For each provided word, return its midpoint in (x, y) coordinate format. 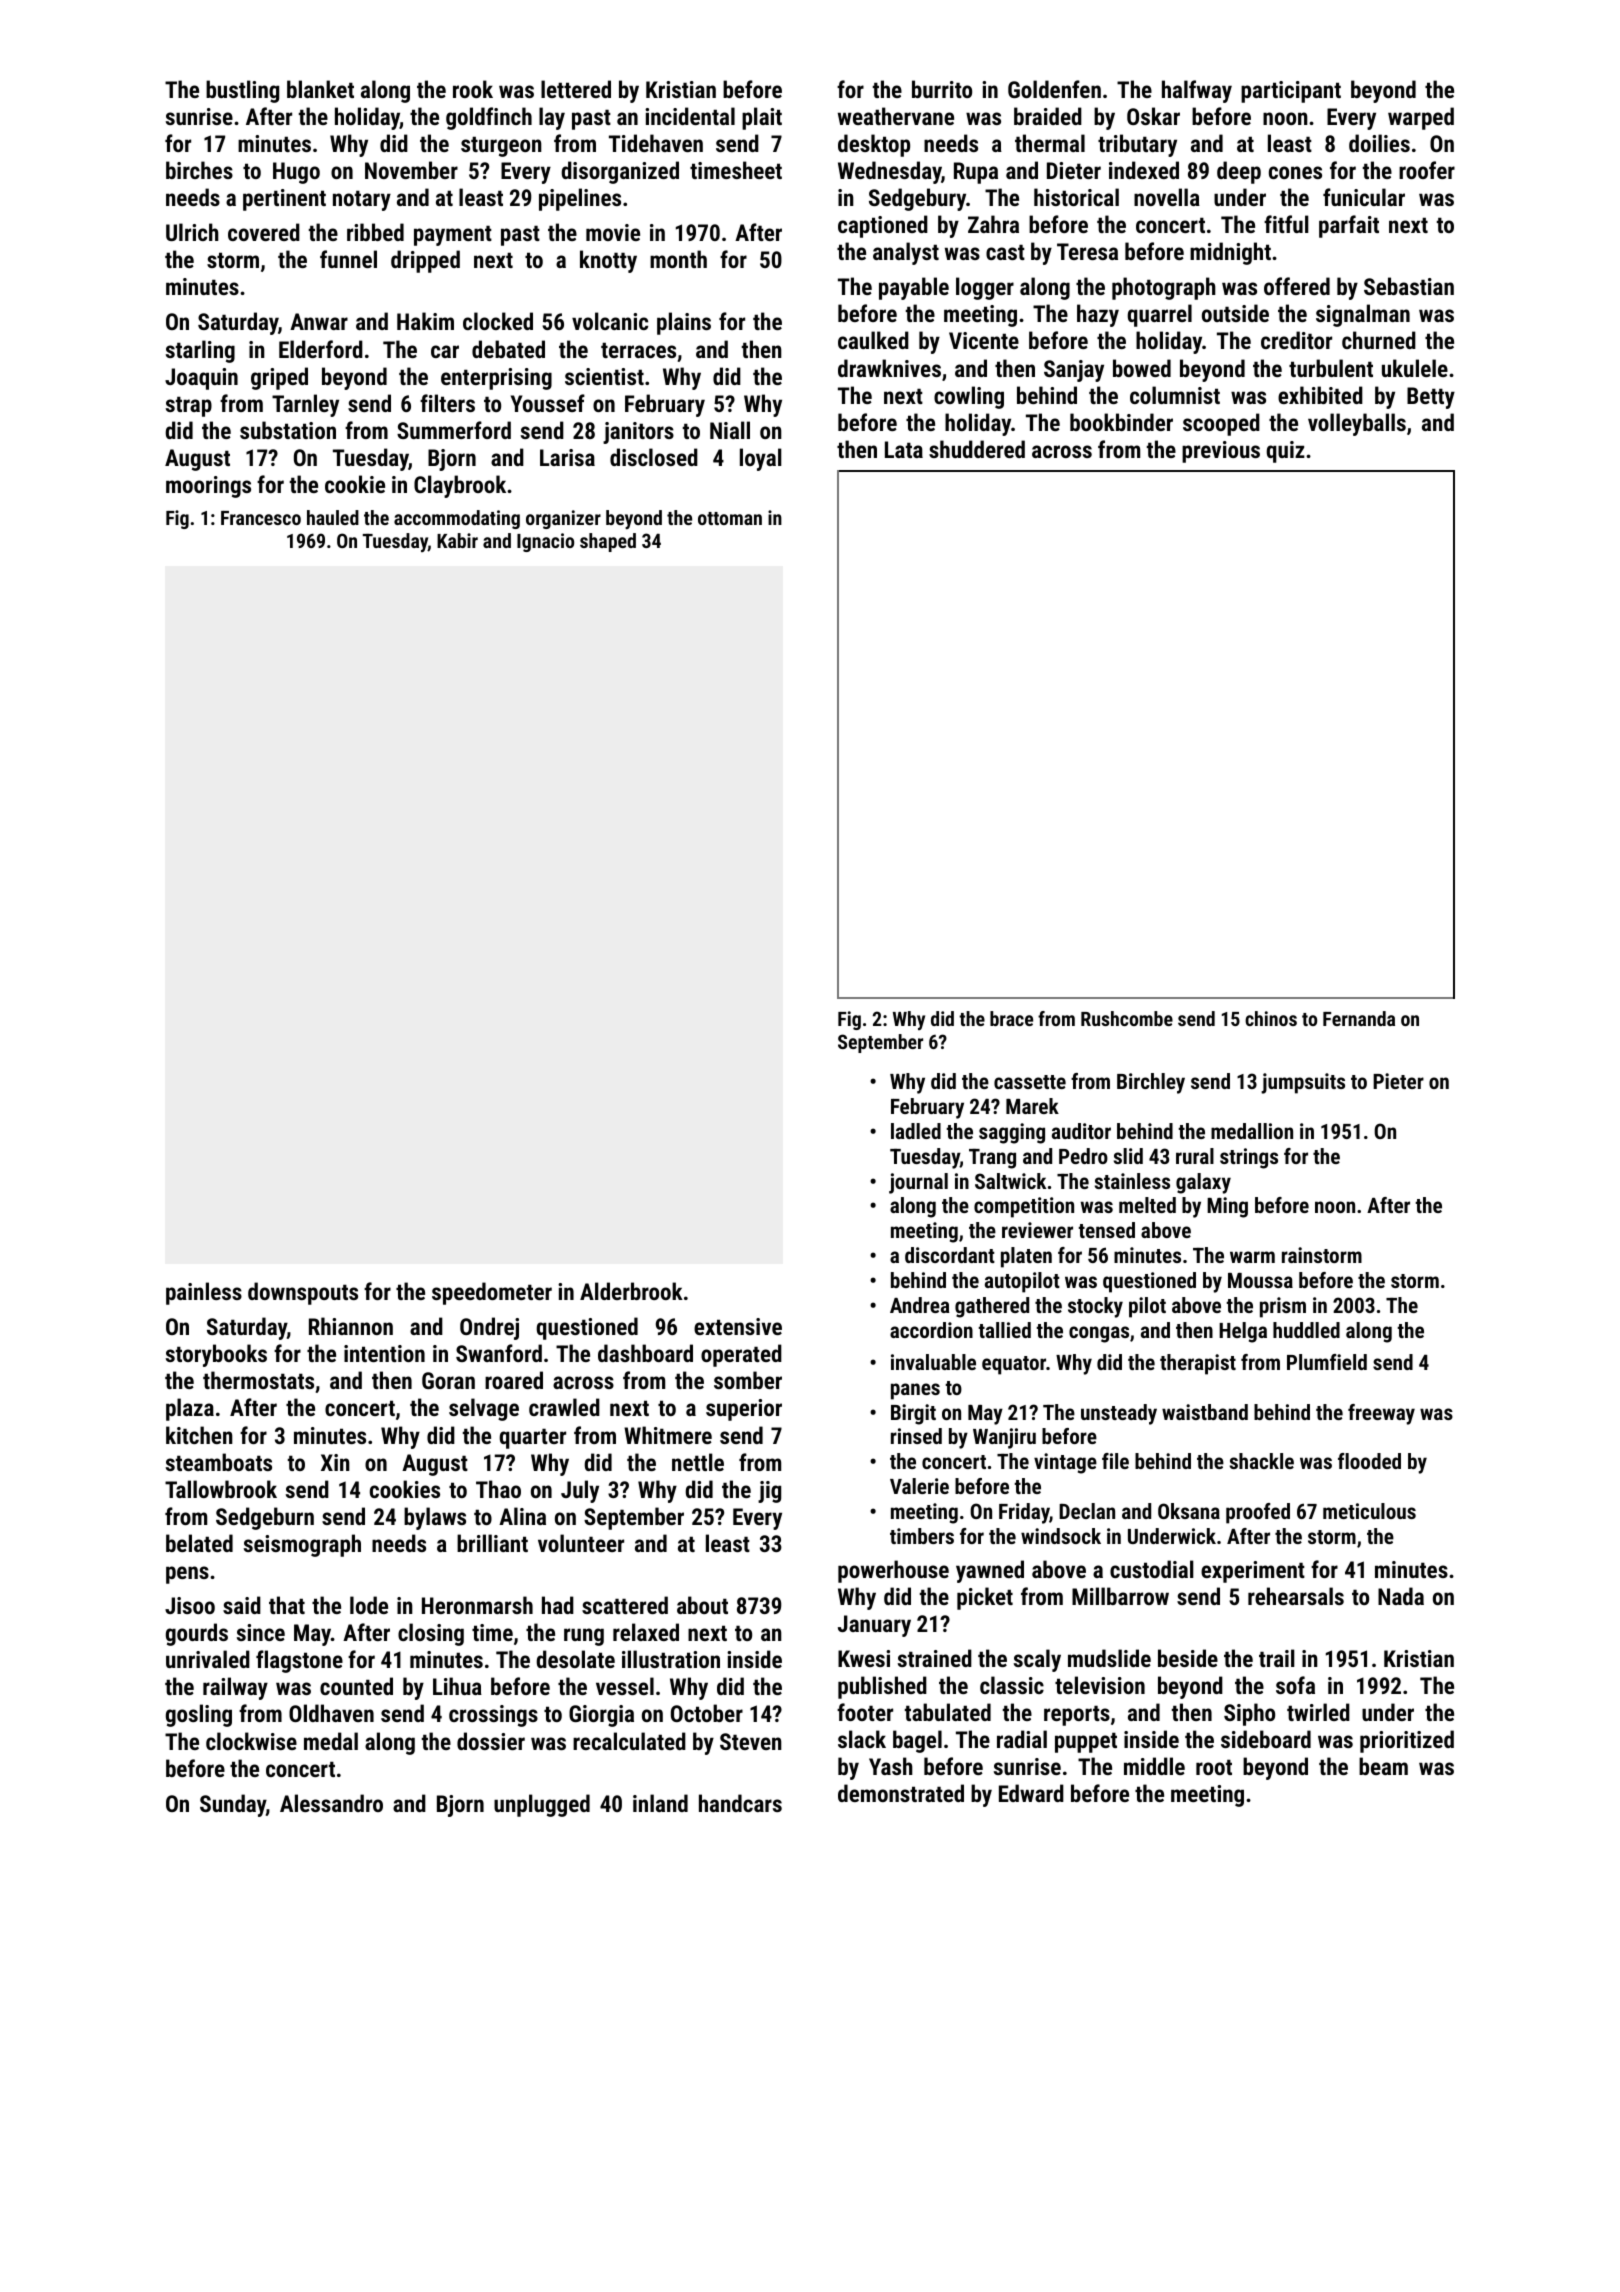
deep (1239, 172)
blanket (320, 89)
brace (1011, 1018)
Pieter (1398, 1081)
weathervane (896, 116)
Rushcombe (1127, 1018)
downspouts (303, 1293)
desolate (575, 1659)
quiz (1285, 452)
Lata (904, 449)
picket (985, 1598)
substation (288, 430)
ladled (916, 1131)
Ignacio (545, 542)
